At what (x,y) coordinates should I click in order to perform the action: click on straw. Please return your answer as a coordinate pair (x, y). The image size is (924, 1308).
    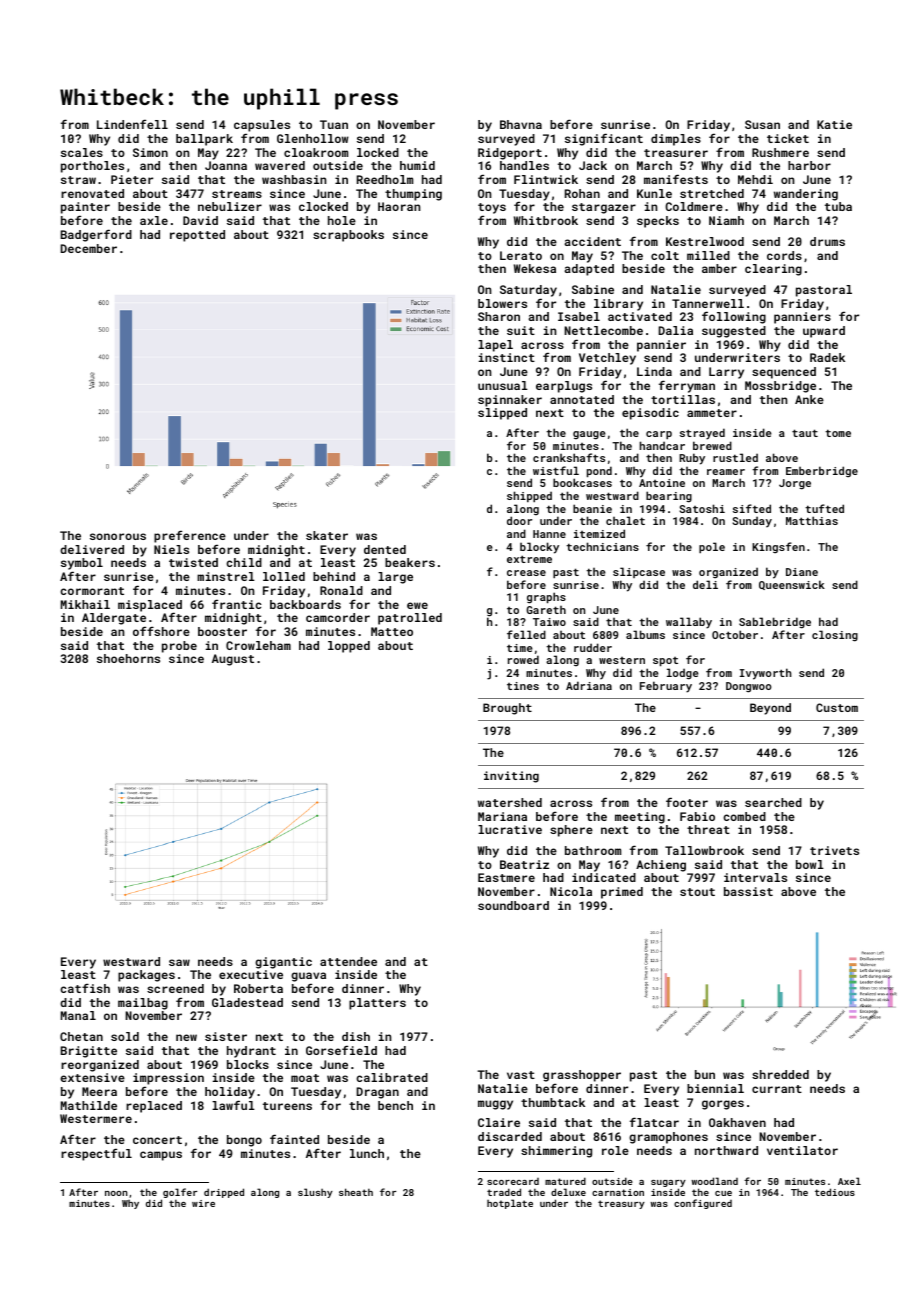
    Looking at the image, I should click on (78, 180).
